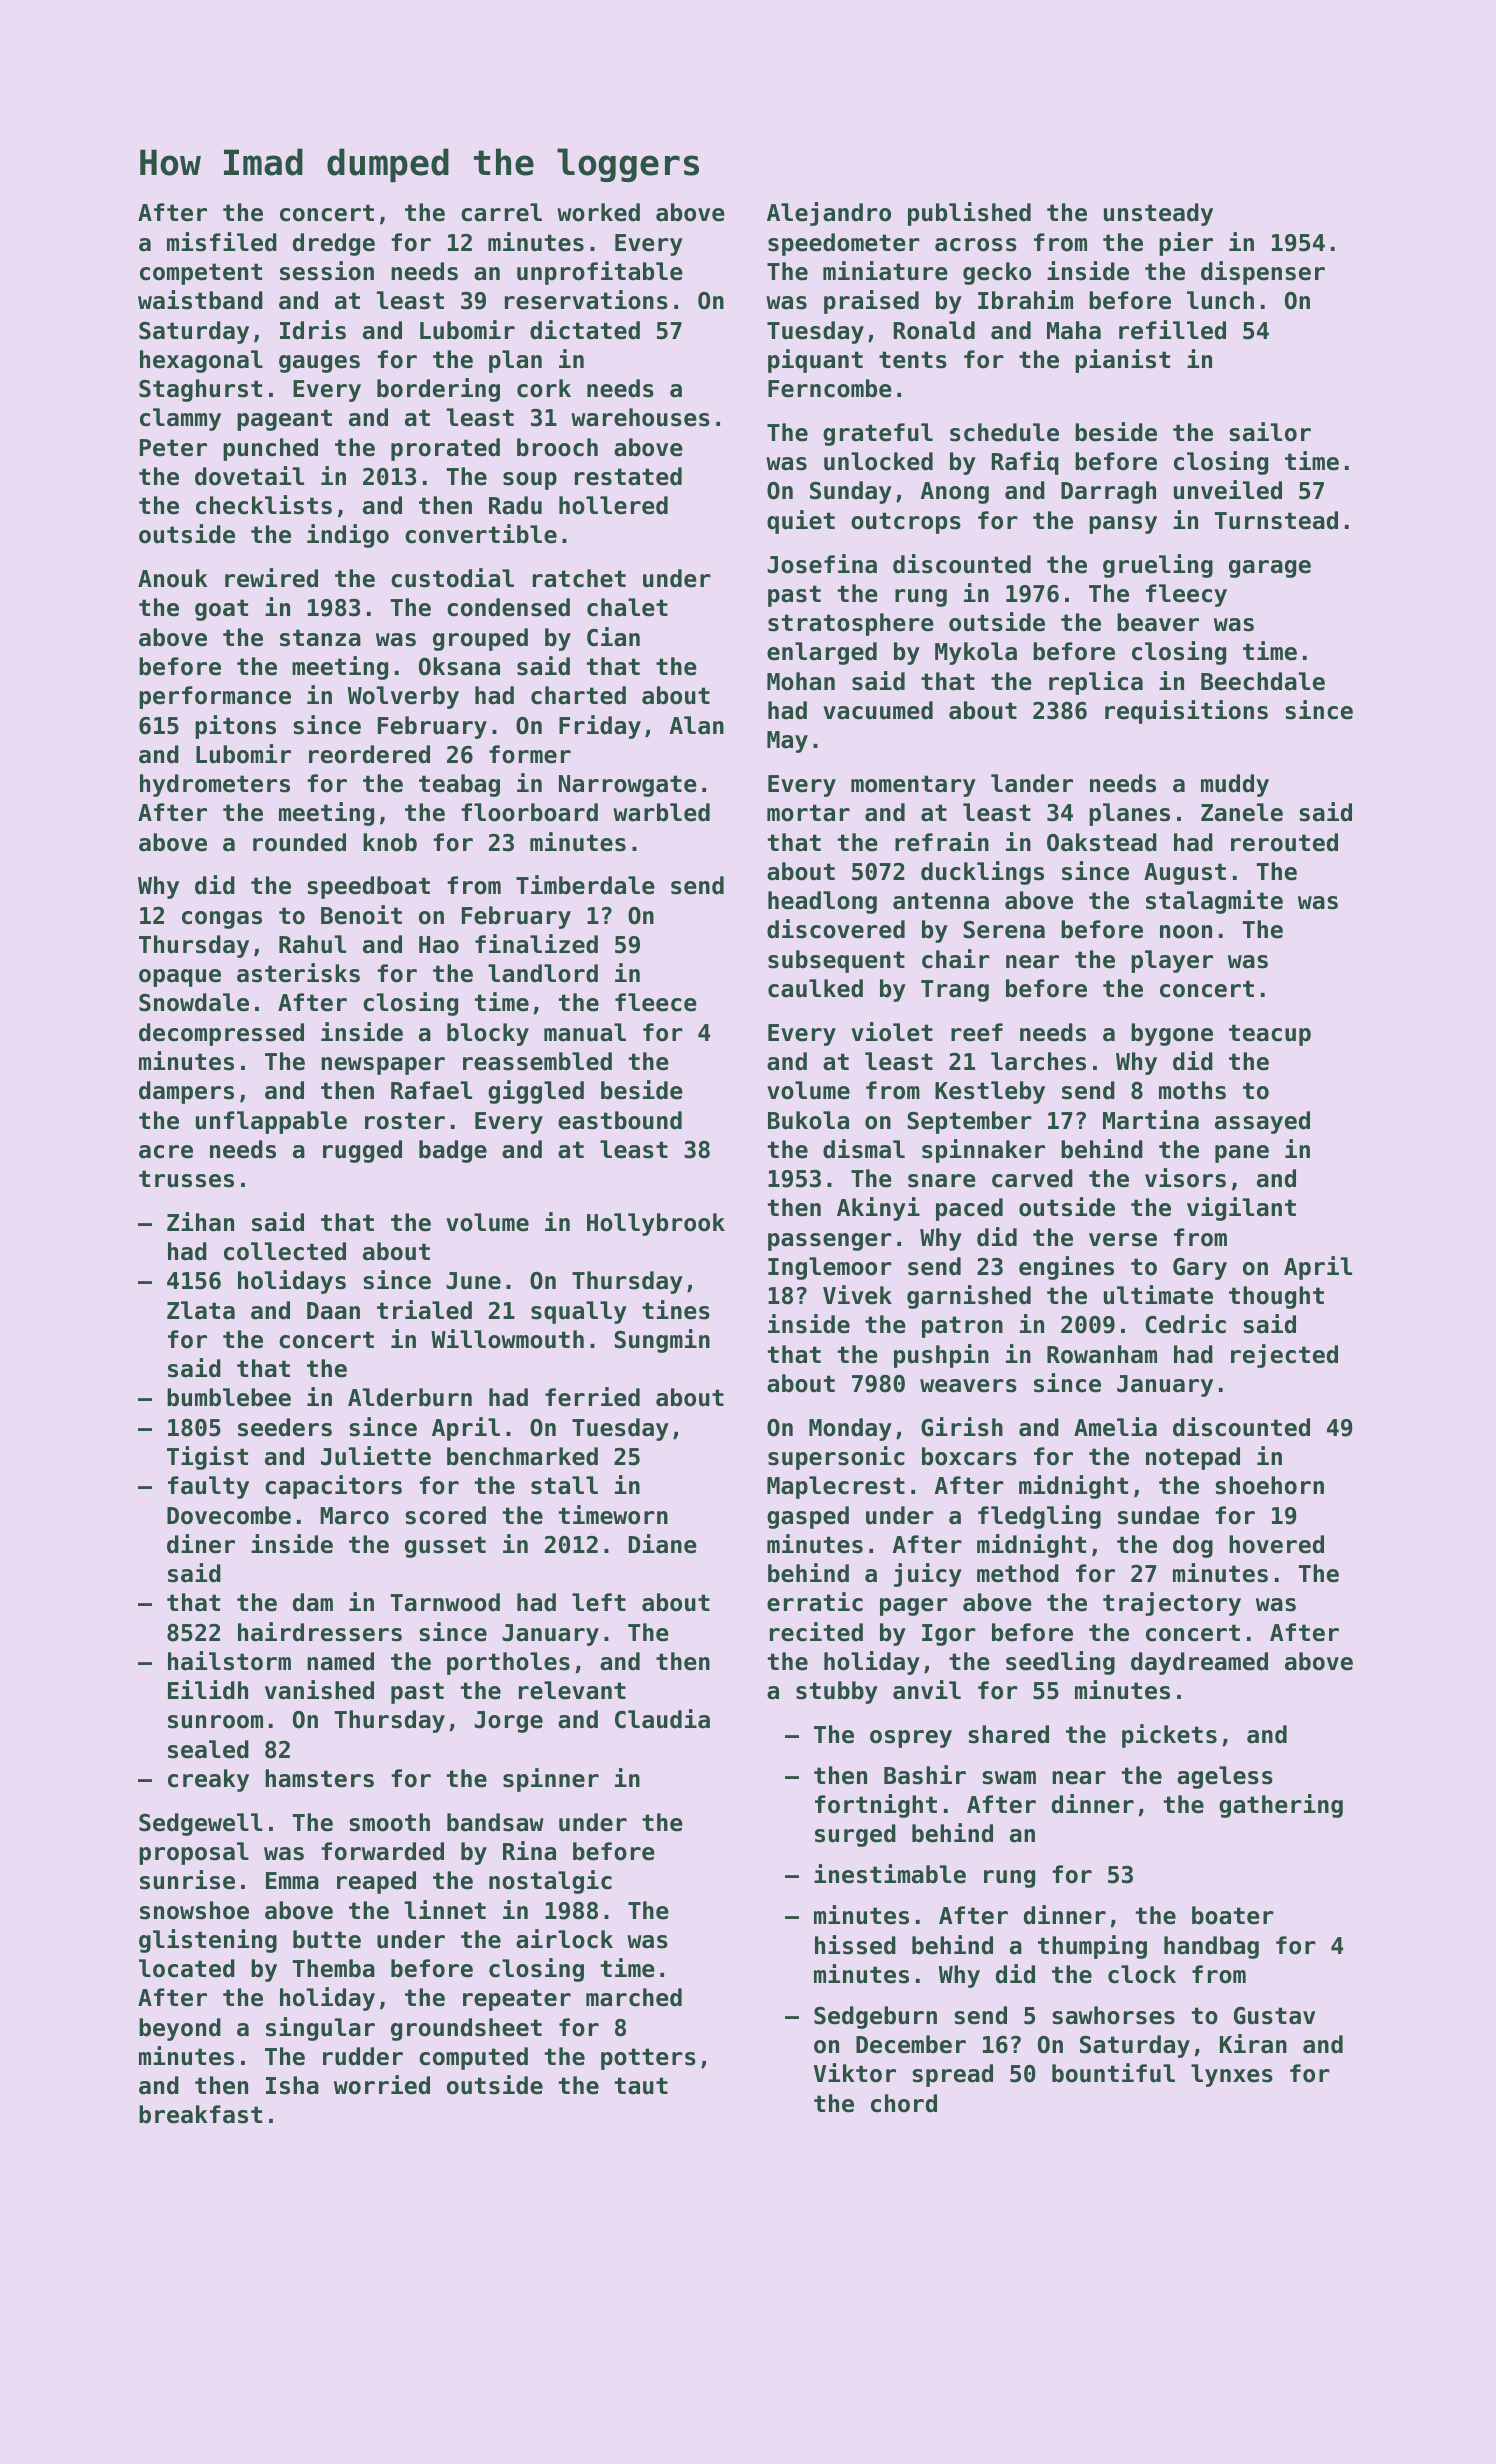 This image has width=1496, height=2464. Describe the element at coordinates (334, 244) in the image. I see `dredge` at that location.
